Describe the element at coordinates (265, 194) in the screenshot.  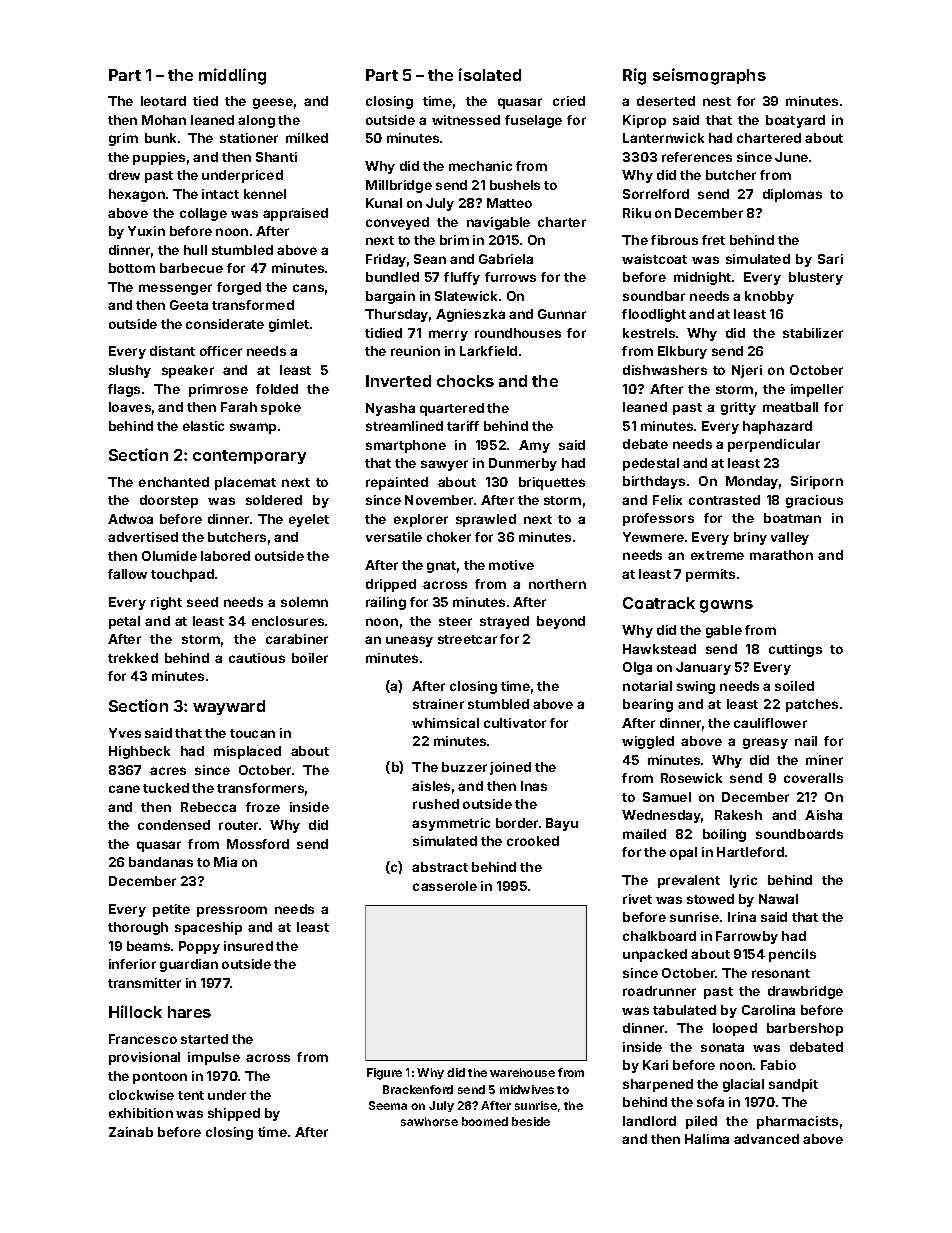
I see `kennel` at that location.
